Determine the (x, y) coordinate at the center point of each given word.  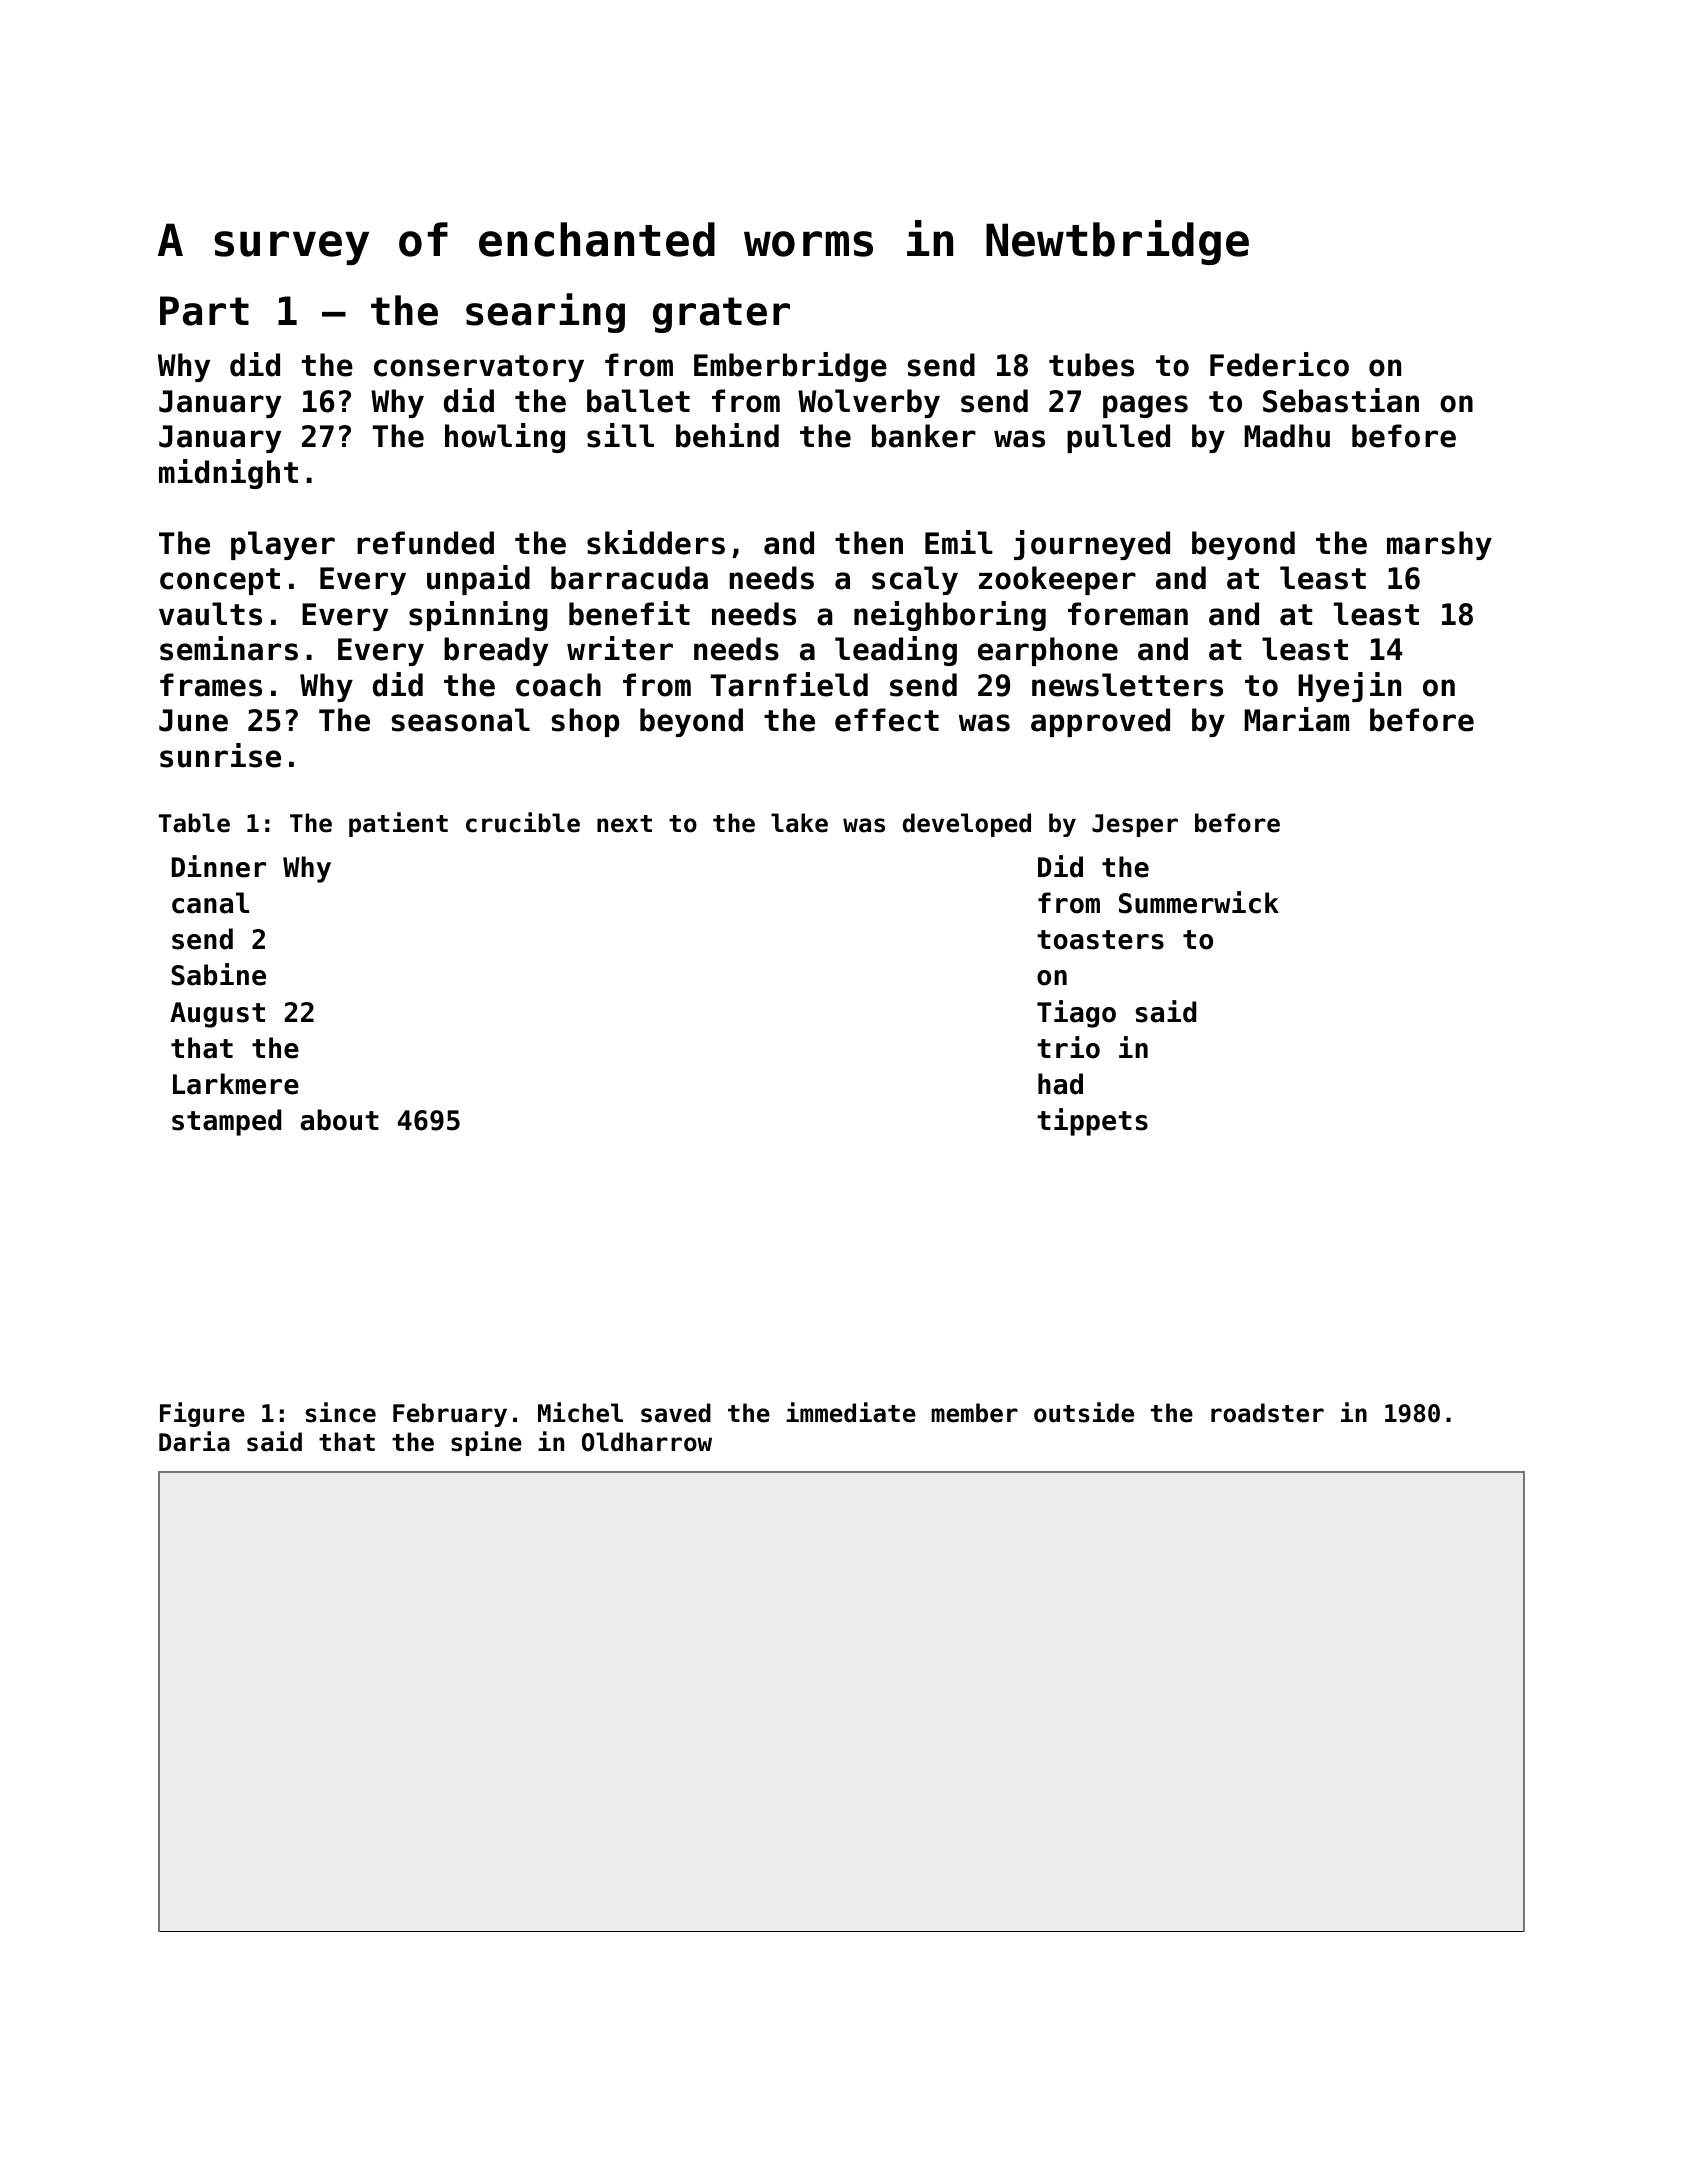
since (341, 1412)
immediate (851, 1412)
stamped (226, 1122)
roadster (1267, 1413)
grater (721, 315)
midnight (228, 474)
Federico (1279, 364)
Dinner (219, 866)
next (624, 824)
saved (676, 1413)
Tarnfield (789, 684)
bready (496, 651)
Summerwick (1199, 902)
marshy (1439, 545)
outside (1084, 1412)
